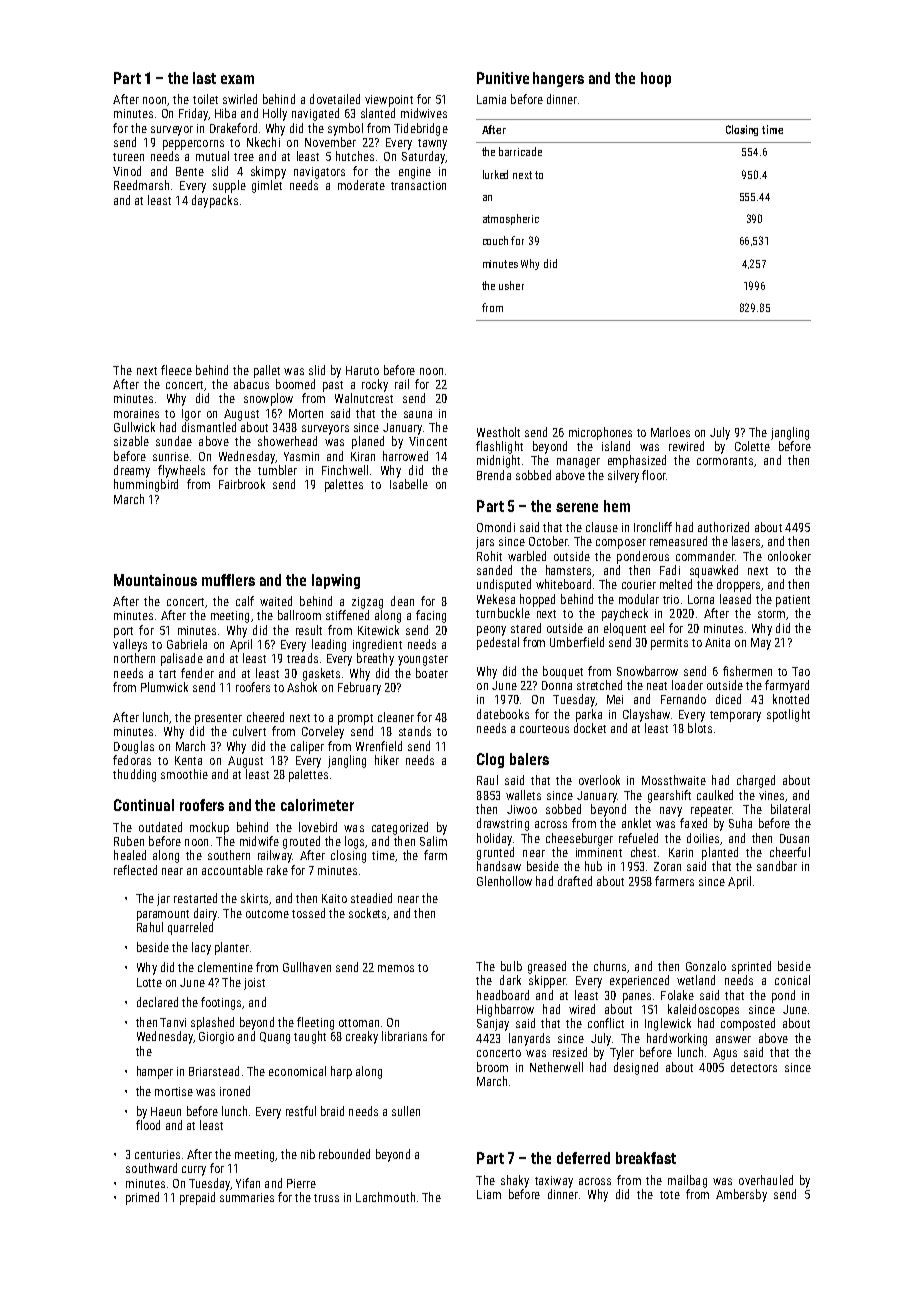  What do you see at coordinates (494, 475) in the screenshot?
I see `Brenda` at bounding box center [494, 475].
